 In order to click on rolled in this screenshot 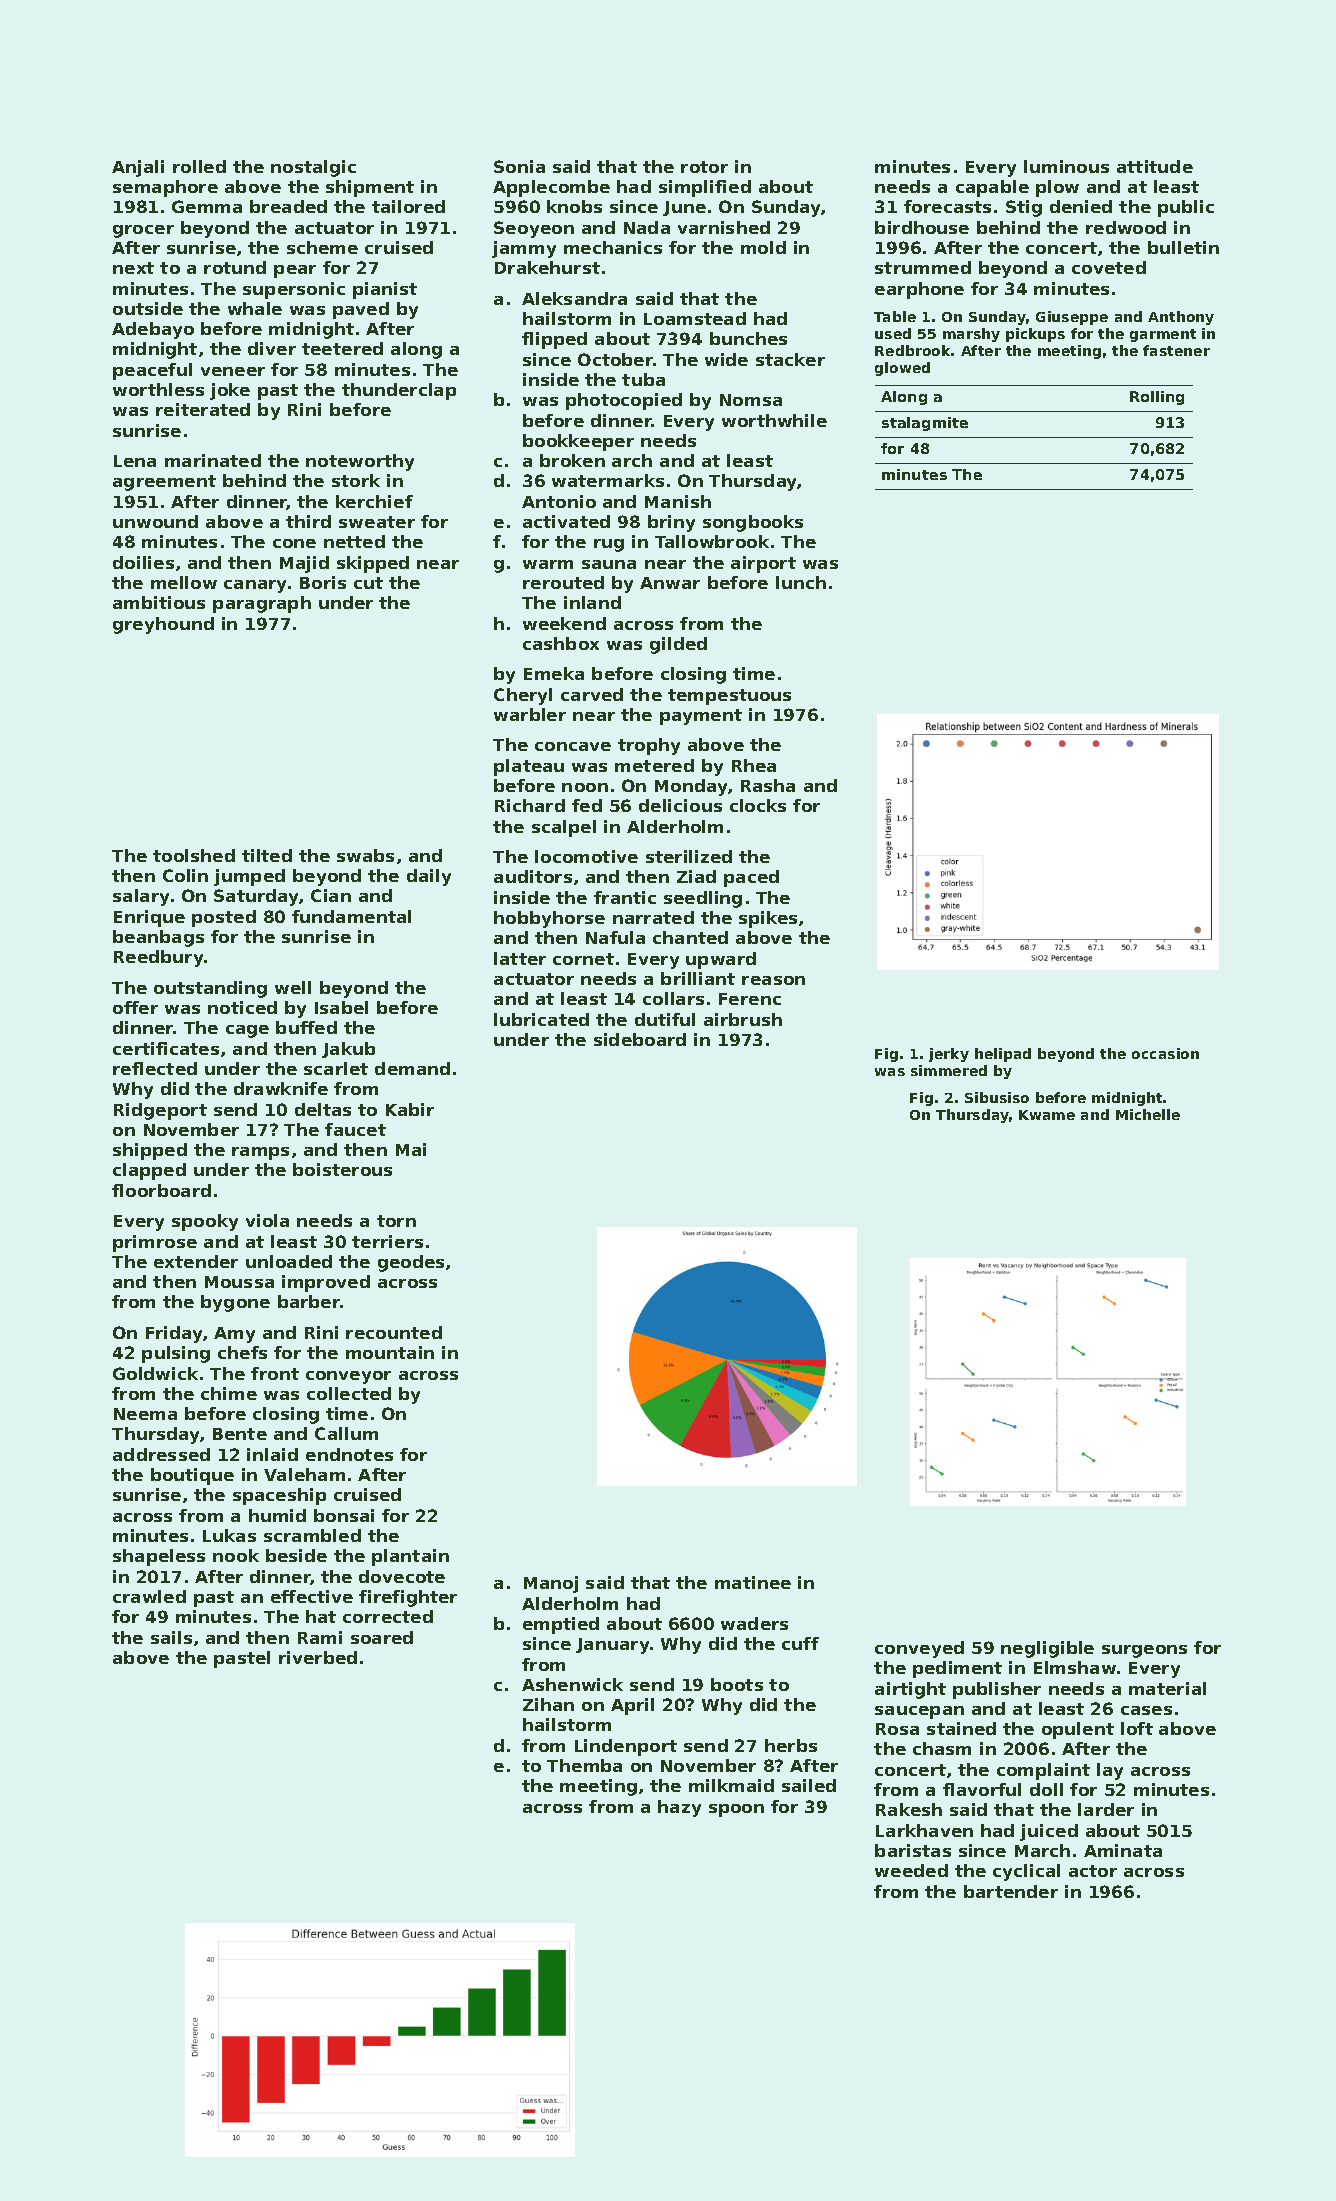, I will do `click(199, 166)`.
